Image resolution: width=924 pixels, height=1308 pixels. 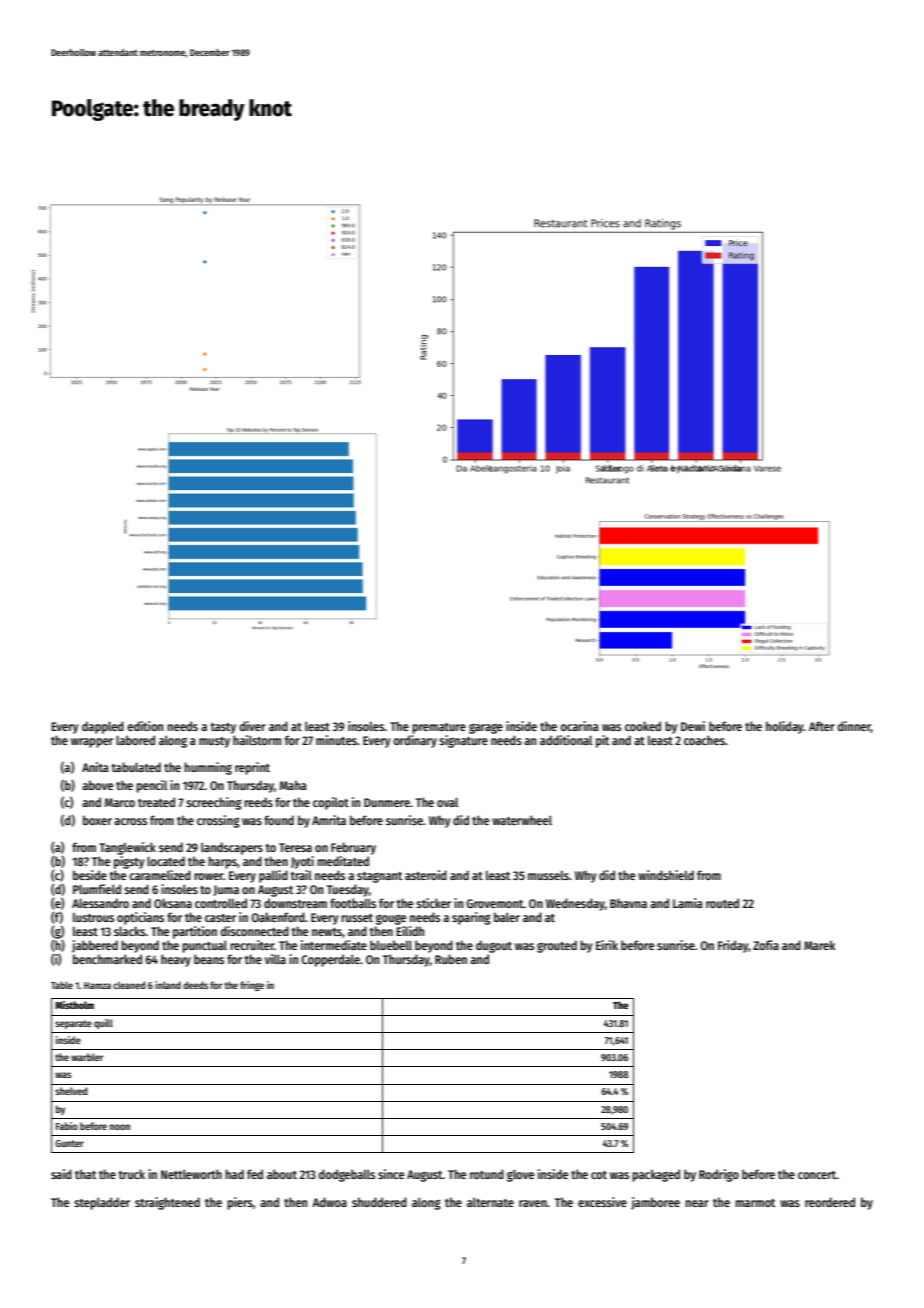 I want to click on fed, so click(x=255, y=1174).
